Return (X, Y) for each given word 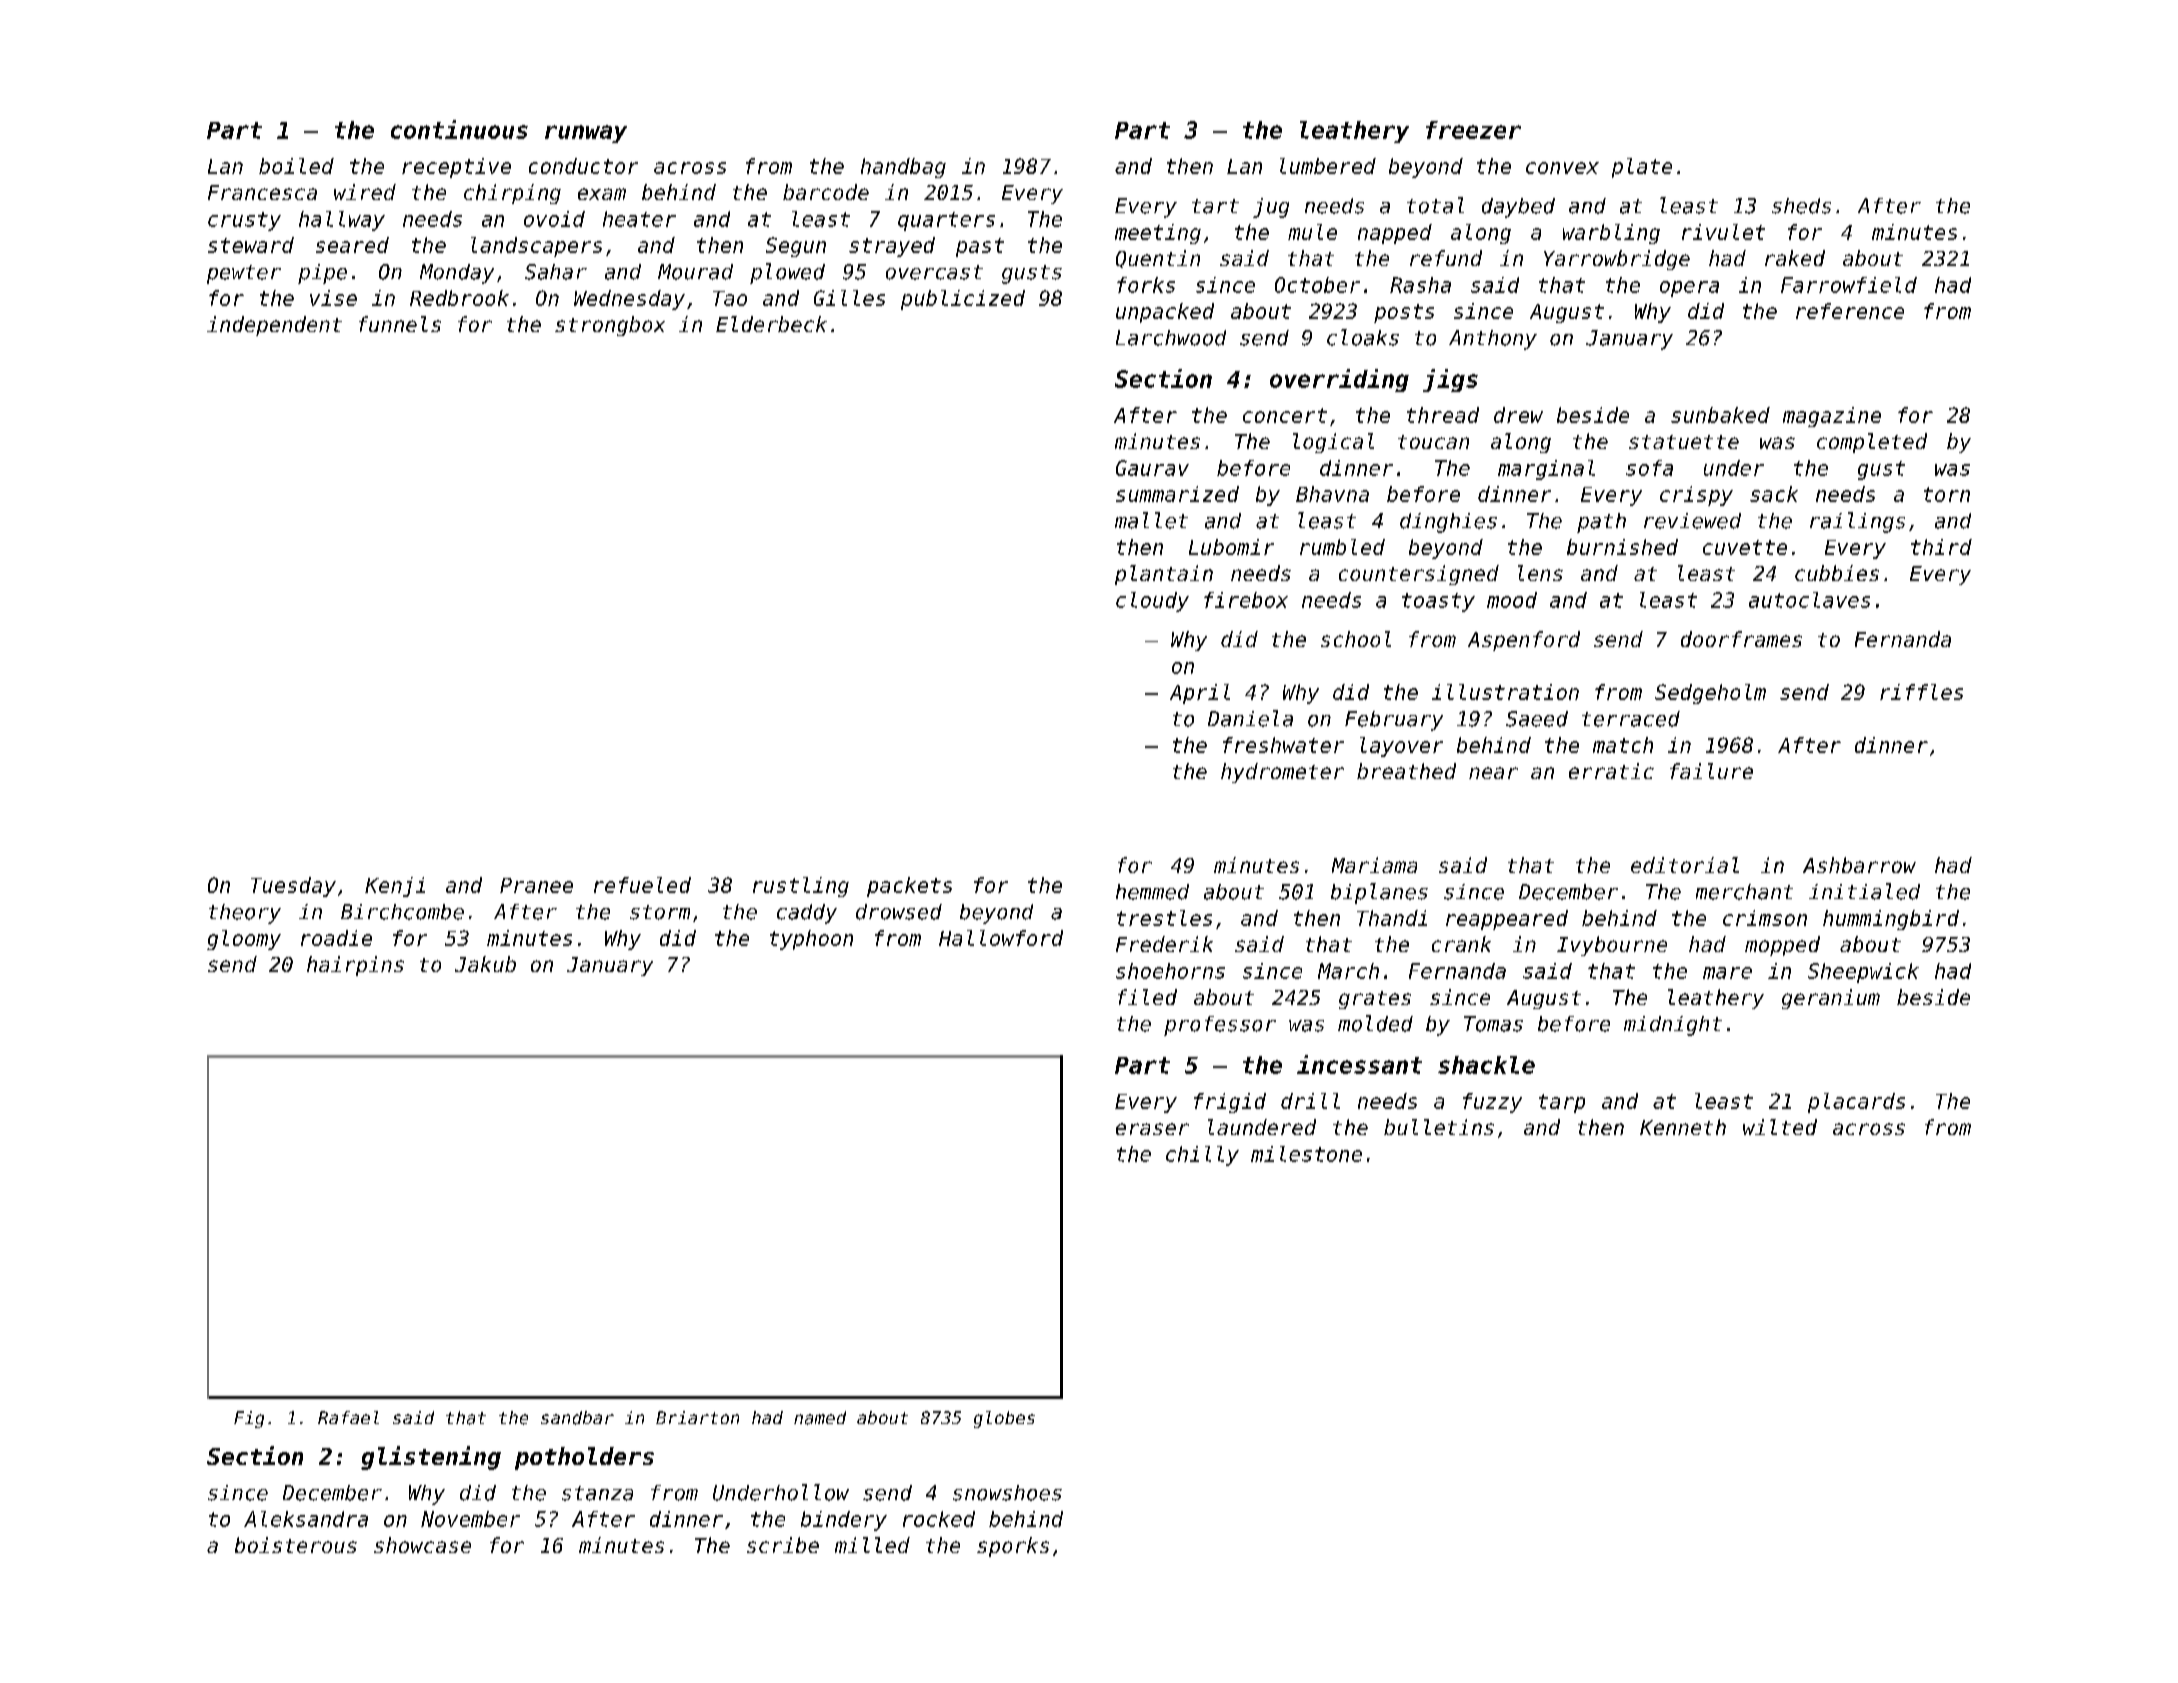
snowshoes (1007, 1493)
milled (872, 1545)
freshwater (1283, 745)
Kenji (395, 887)
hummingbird (1891, 920)
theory (245, 914)
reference (1850, 311)
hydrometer (1282, 773)
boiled (296, 166)
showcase (422, 1545)
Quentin (1158, 259)
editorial (1685, 865)
